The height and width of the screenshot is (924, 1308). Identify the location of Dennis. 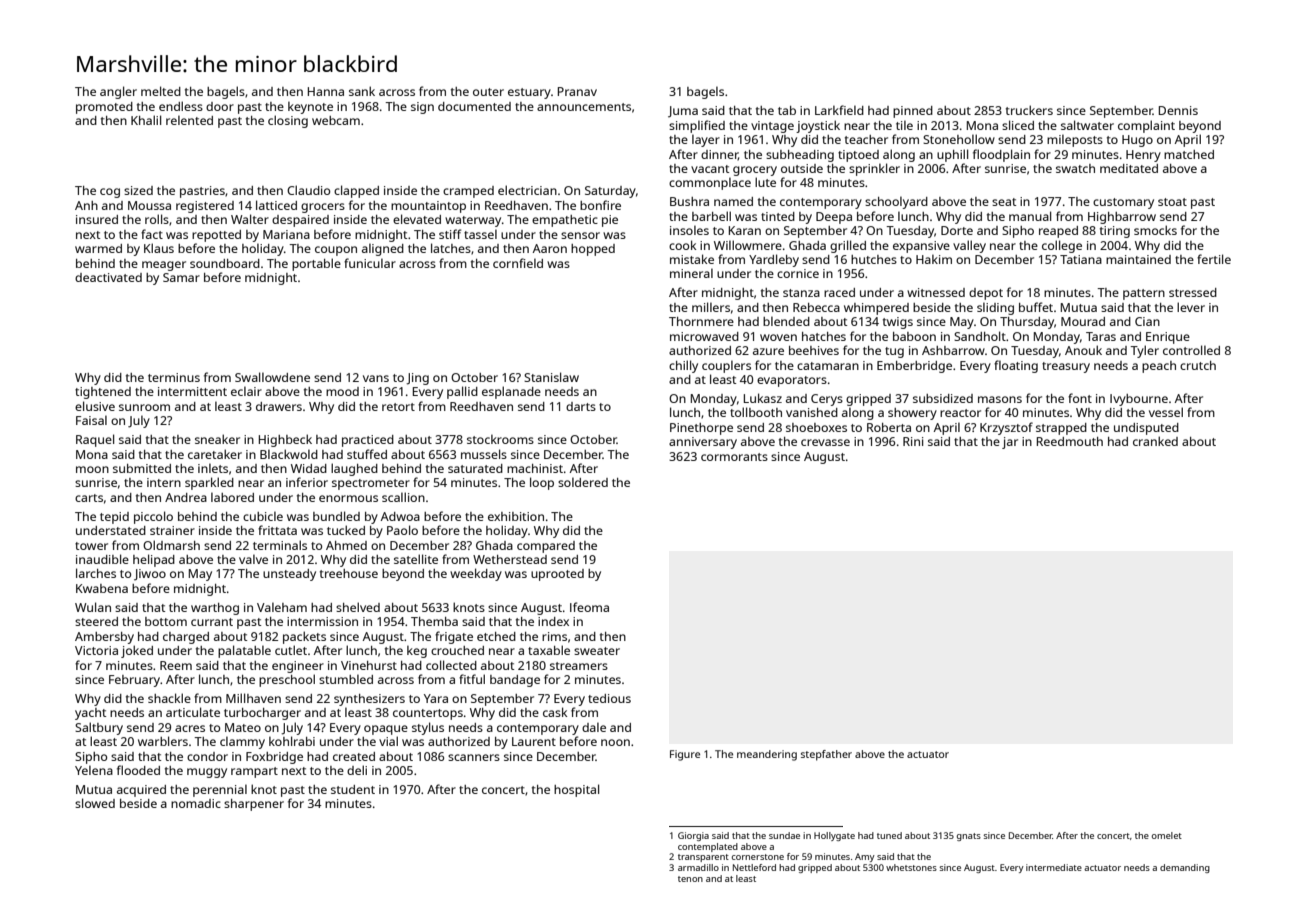
(1178, 110).
